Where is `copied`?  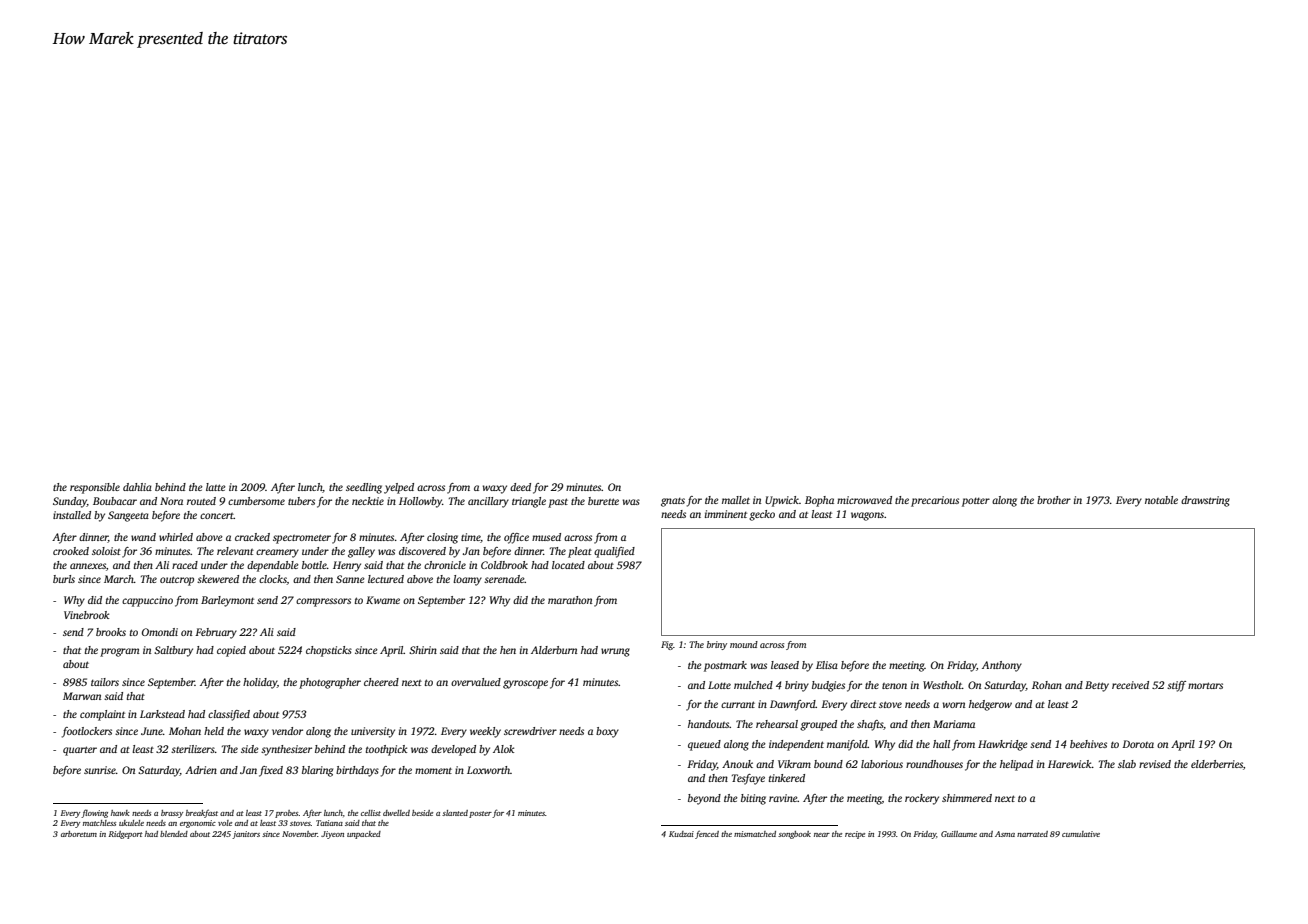 copied is located at coordinates (231, 651).
